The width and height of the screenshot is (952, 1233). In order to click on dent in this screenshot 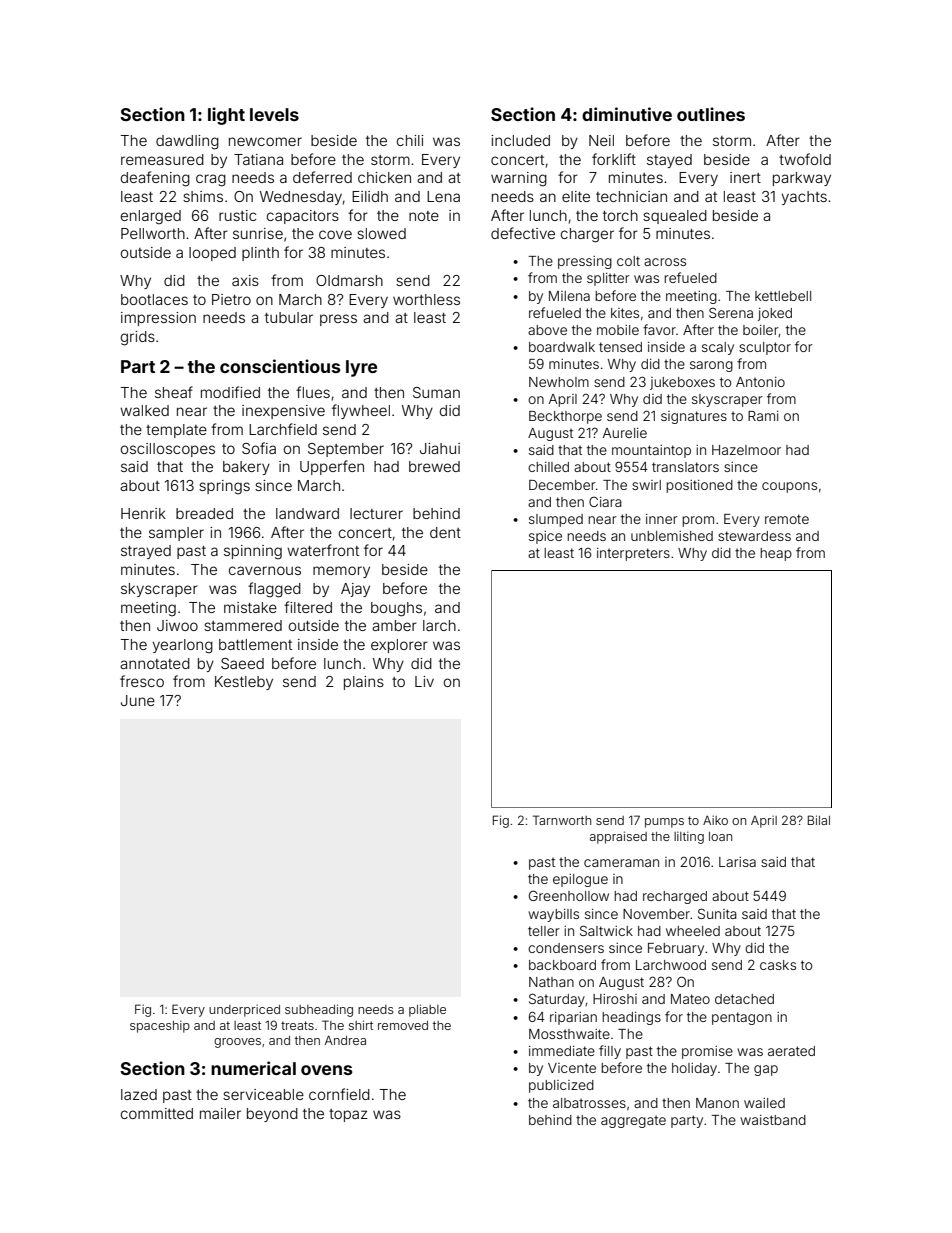, I will do `click(445, 532)`.
